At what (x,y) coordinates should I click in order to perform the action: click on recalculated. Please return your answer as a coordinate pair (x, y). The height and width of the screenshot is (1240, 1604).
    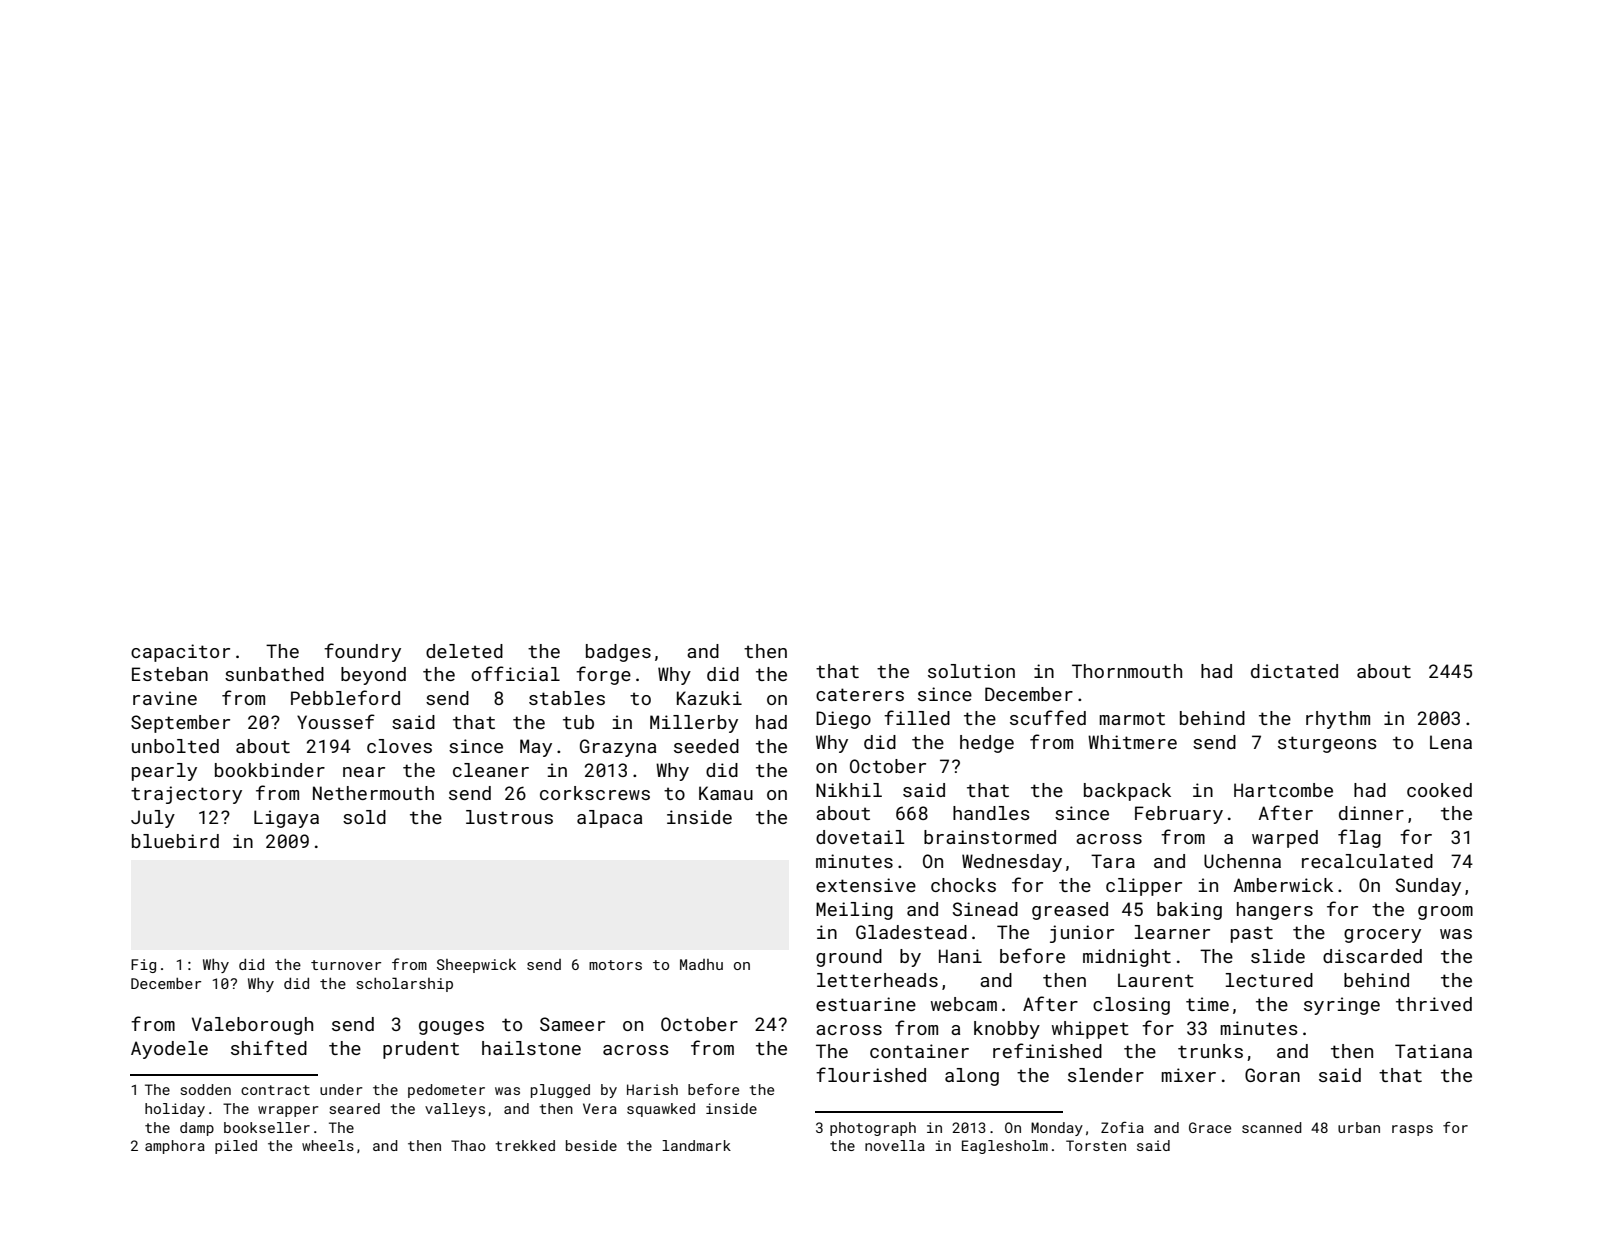
    Looking at the image, I should click on (1367, 861).
